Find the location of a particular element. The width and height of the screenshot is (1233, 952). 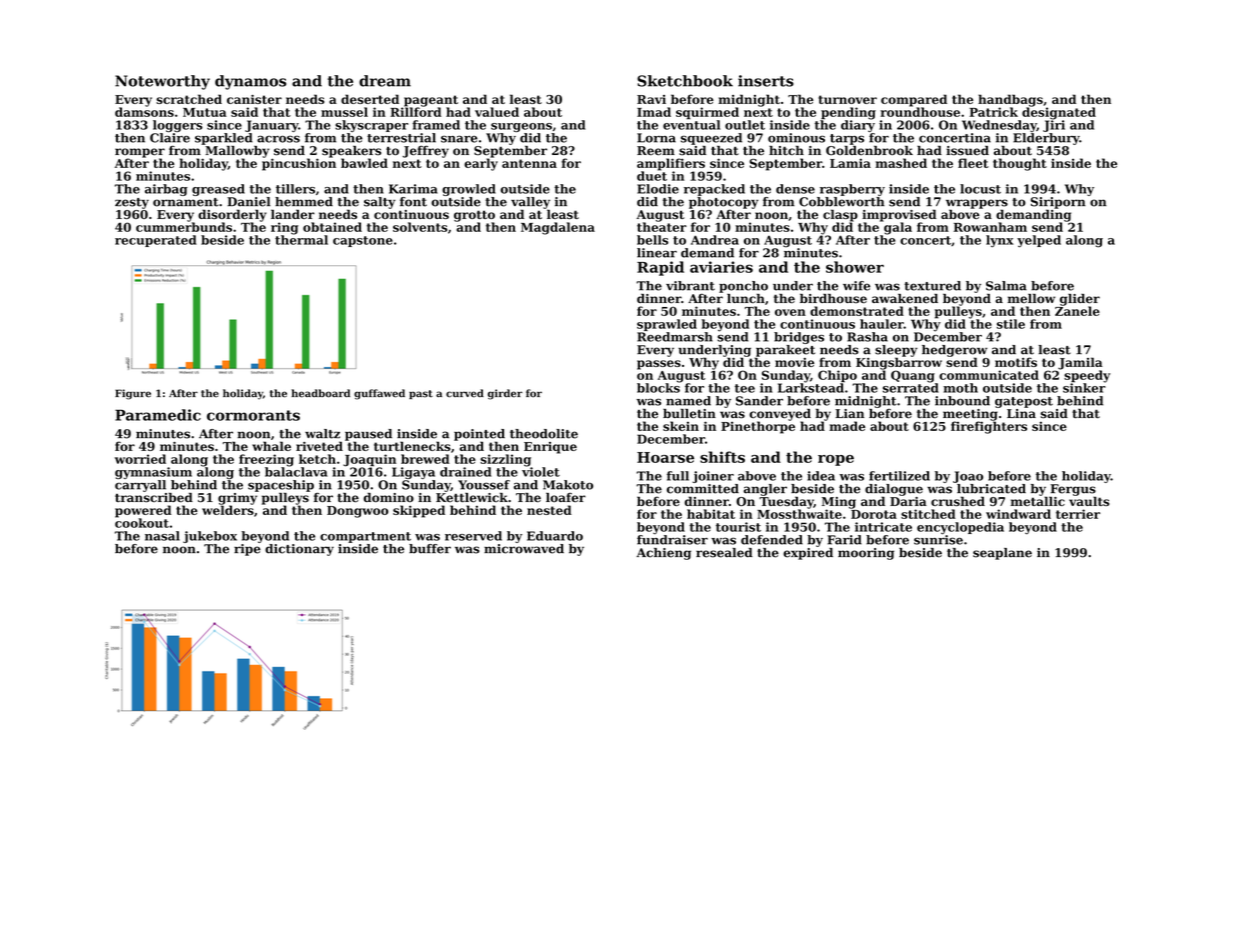

wrappers is located at coordinates (977, 204).
